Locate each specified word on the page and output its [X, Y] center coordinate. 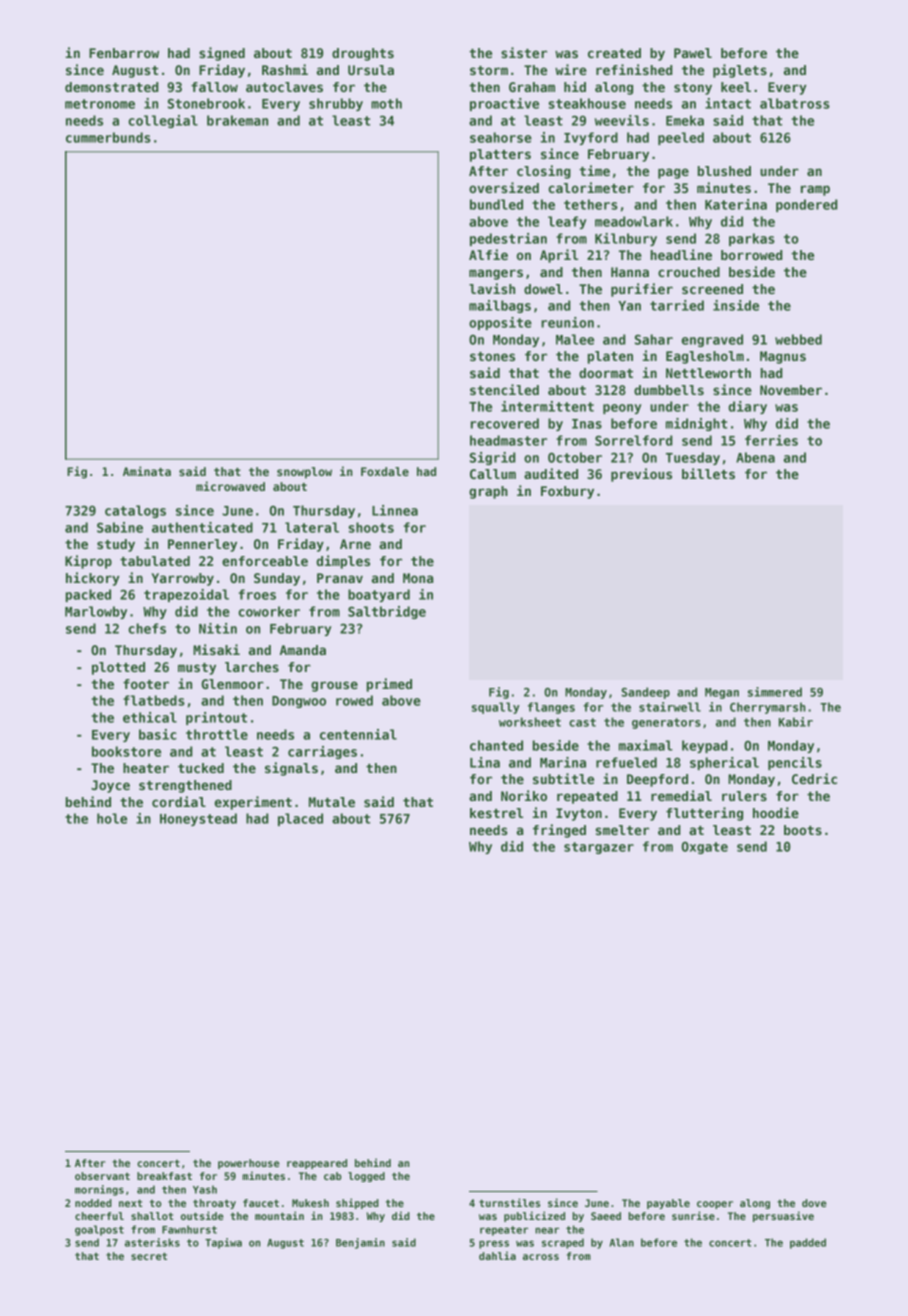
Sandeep [645, 693]
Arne [355, 544]
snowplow [304, 473]
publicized [534, 1216]
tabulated [155, 561]
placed [300, 819]
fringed [559, 831]
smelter [622, 830]
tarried [677, 305]
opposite [500, 323]
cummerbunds [108, 137]
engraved [712, 340]
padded [808, 1243]
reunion [567, 322]
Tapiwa [223, 1243]
